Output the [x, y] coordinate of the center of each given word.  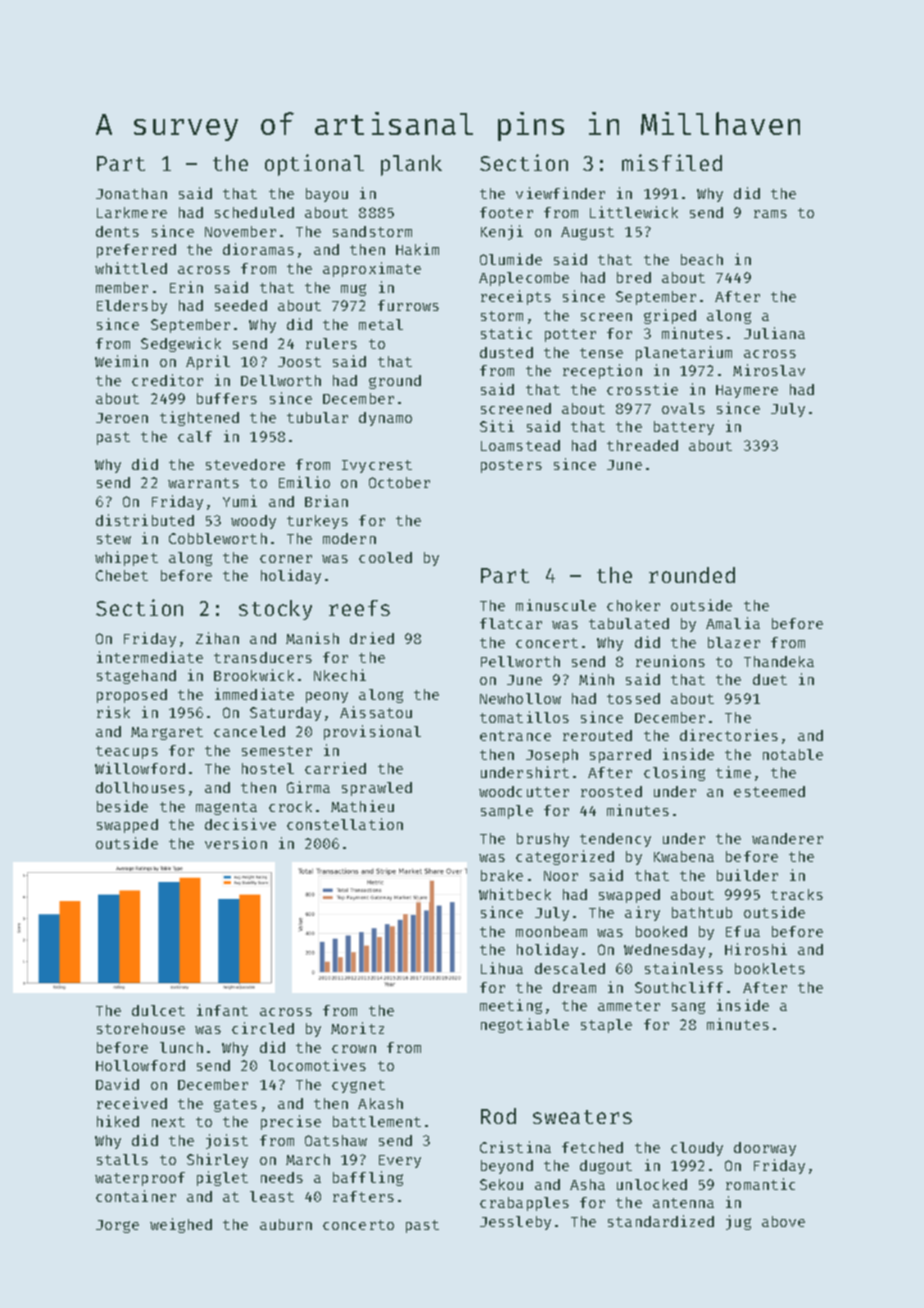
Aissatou [376, 712]
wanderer [787, 838]
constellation [345, 824]
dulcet [158, 1010]
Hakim [417, 249]
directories [729, 735]
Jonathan [131, 193]
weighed [181, 1225]
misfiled [672, 162]
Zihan [217, 638]
